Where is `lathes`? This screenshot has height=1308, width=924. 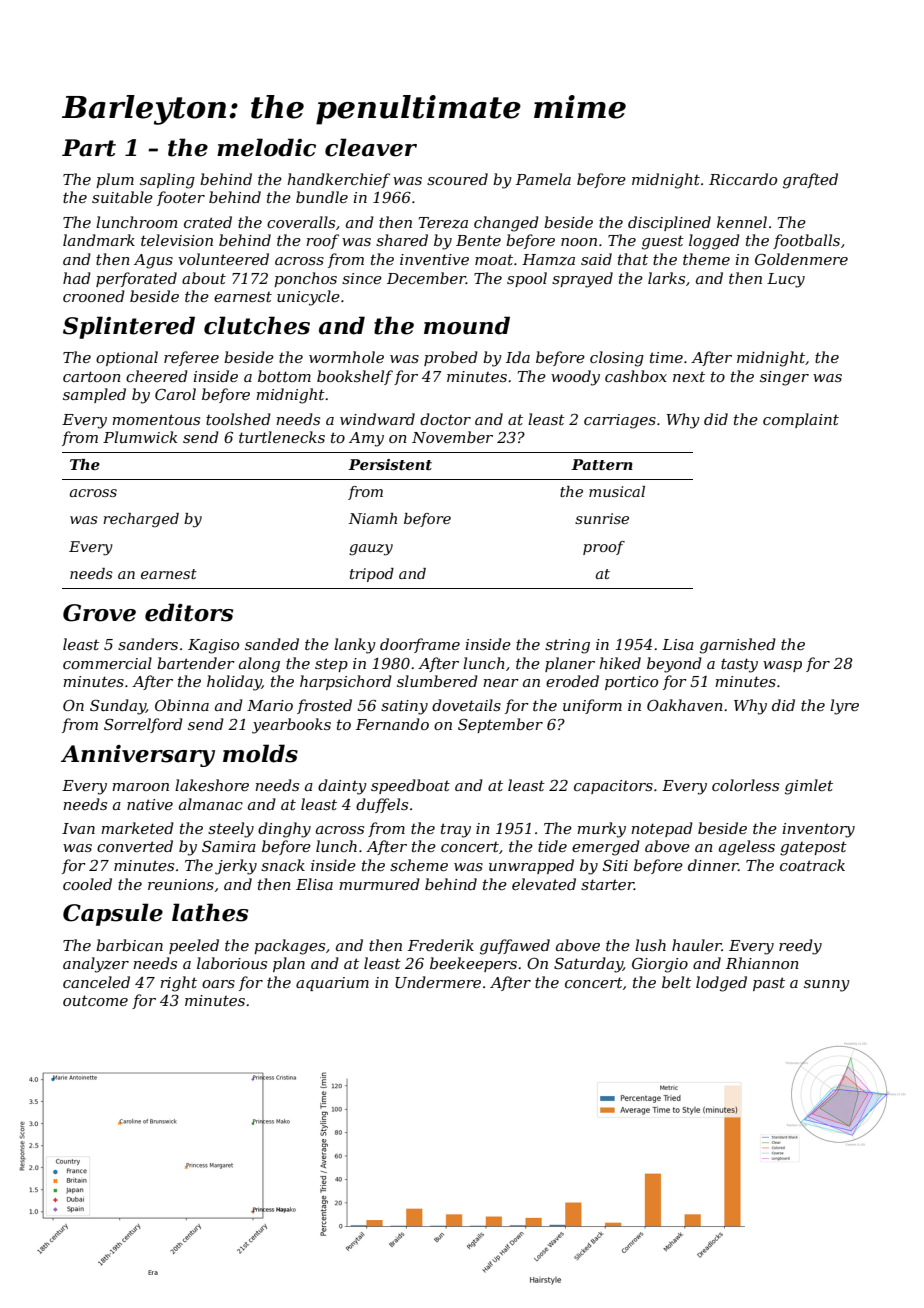
lathes is located at coordinates (210, 912).
